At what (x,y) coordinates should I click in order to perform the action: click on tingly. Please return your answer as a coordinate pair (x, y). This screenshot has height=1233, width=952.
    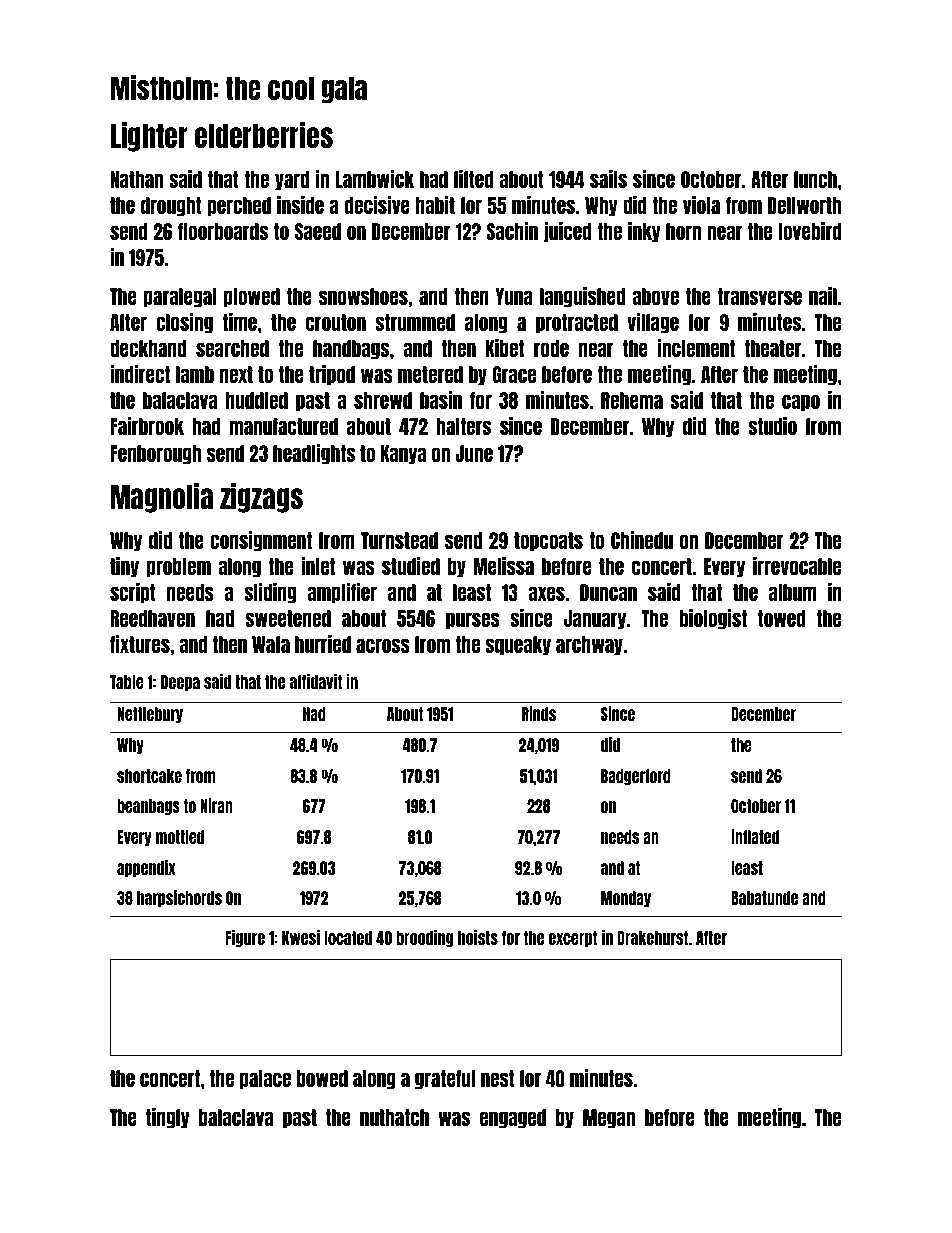
    Looking at the image, I should click on (168, 1118).
